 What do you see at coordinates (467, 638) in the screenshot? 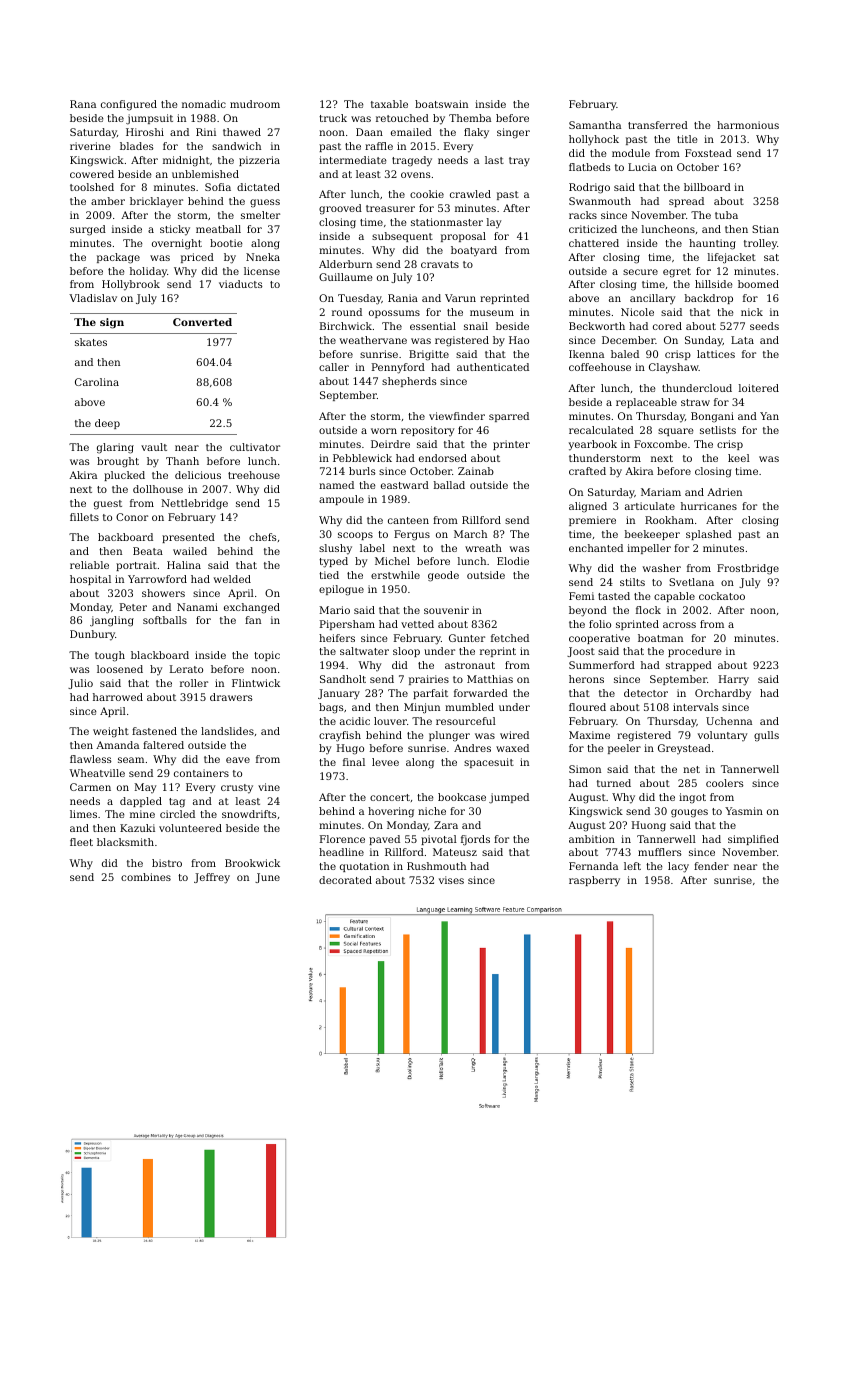
I see `Gunter` at bounding box center [467, 638].
